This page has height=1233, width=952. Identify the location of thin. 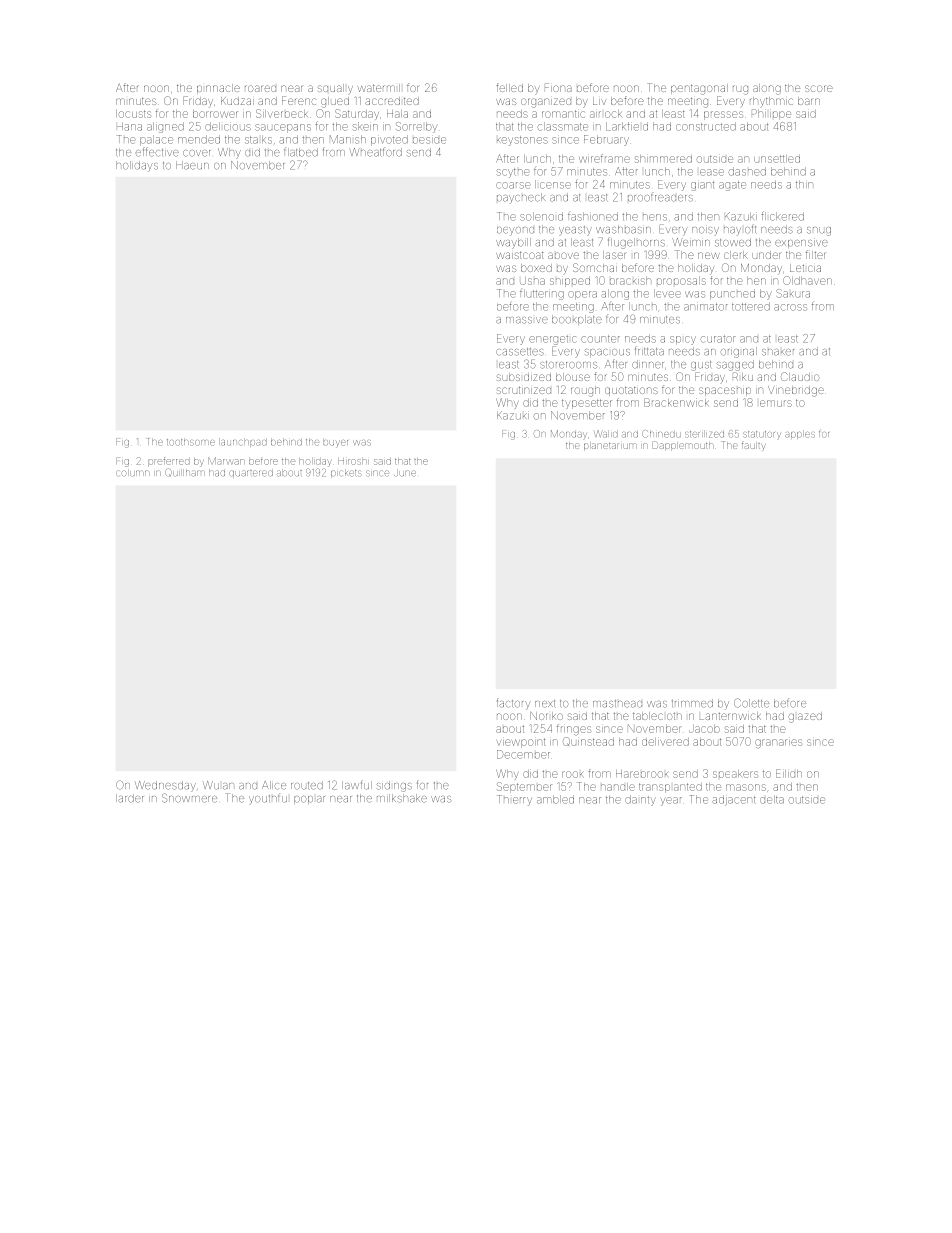
(804, 184).
